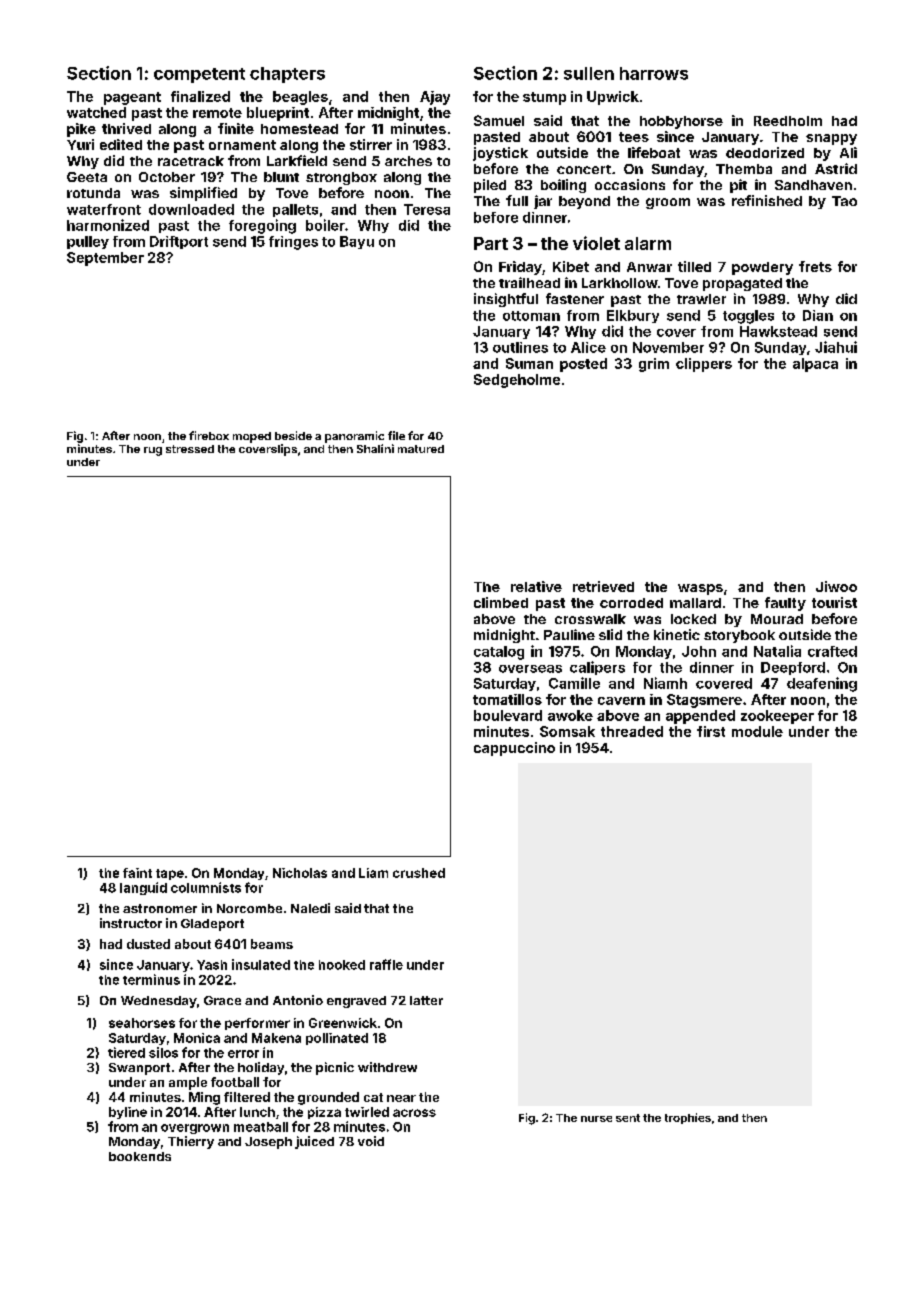  I want to click on zookeeper, so click(777, 717).
